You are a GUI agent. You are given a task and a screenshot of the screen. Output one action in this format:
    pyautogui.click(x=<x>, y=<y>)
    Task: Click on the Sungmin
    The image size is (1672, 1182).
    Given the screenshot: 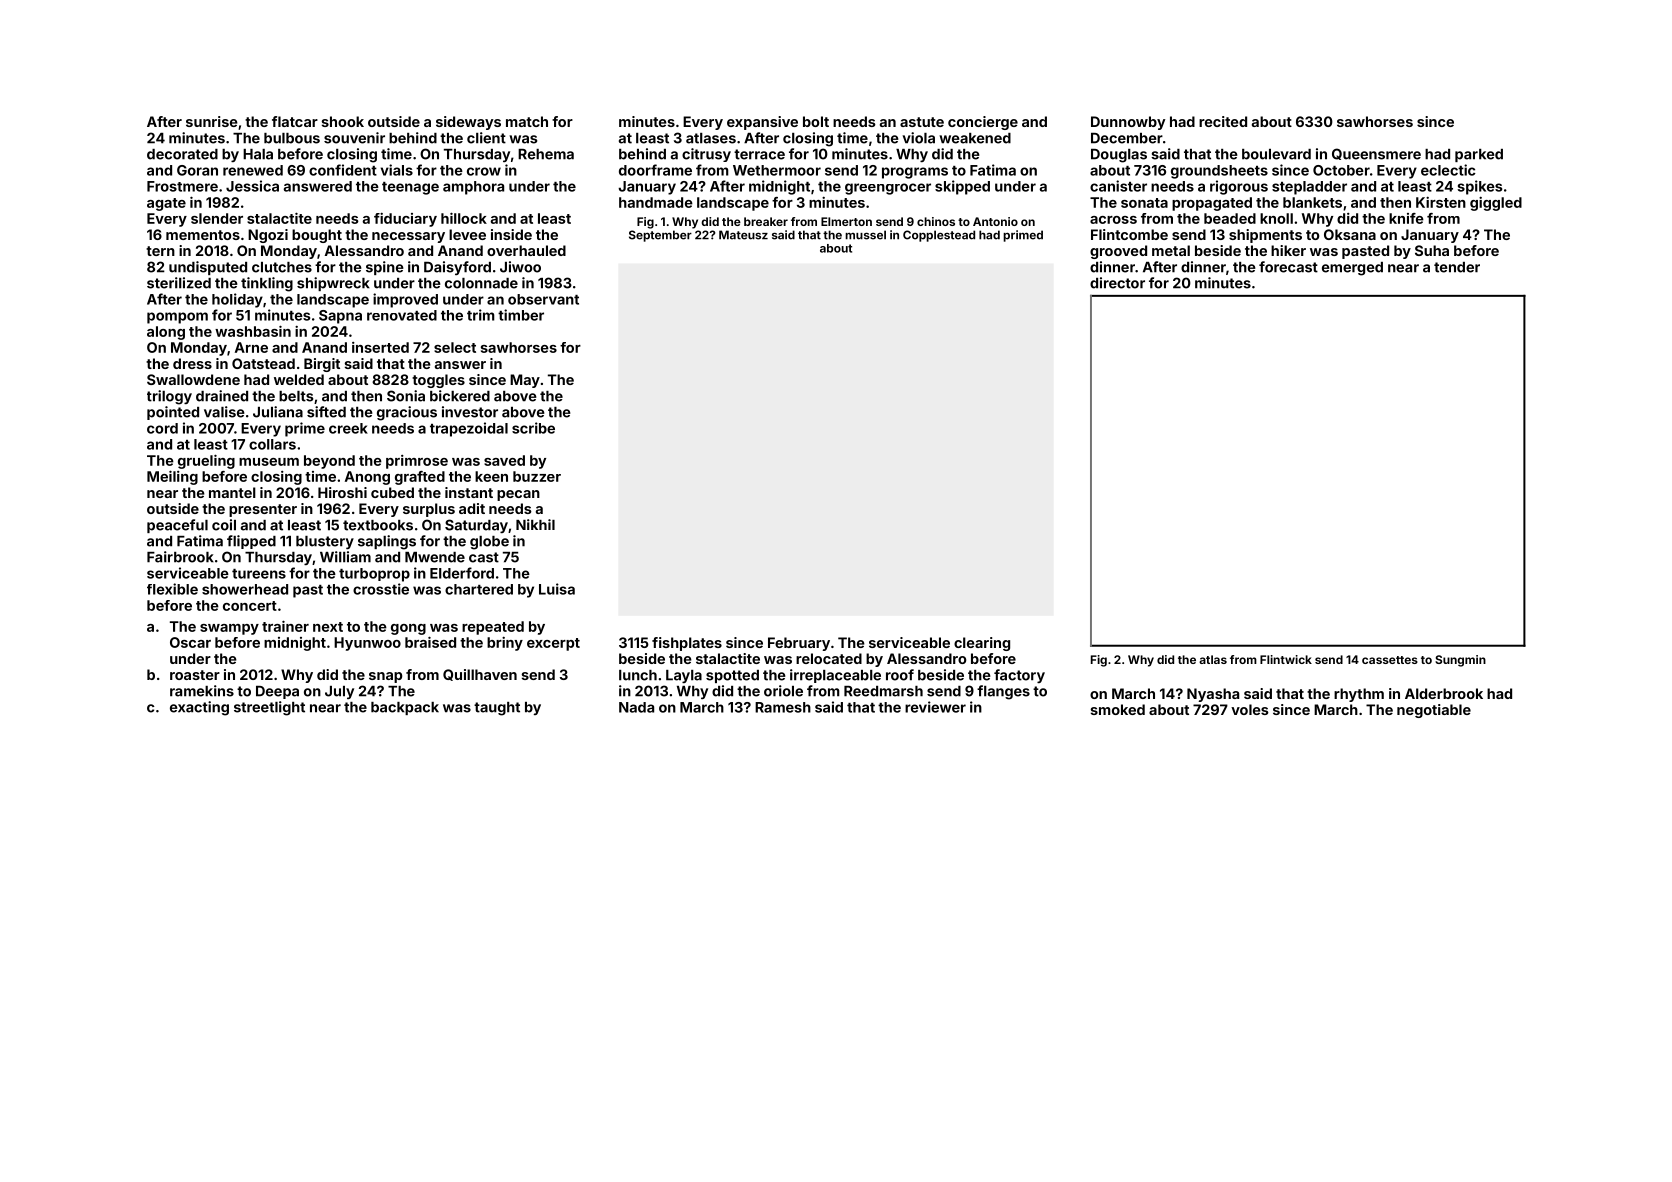 What is the action you would take?
    pyautogui.click(x=1460, y=661)
